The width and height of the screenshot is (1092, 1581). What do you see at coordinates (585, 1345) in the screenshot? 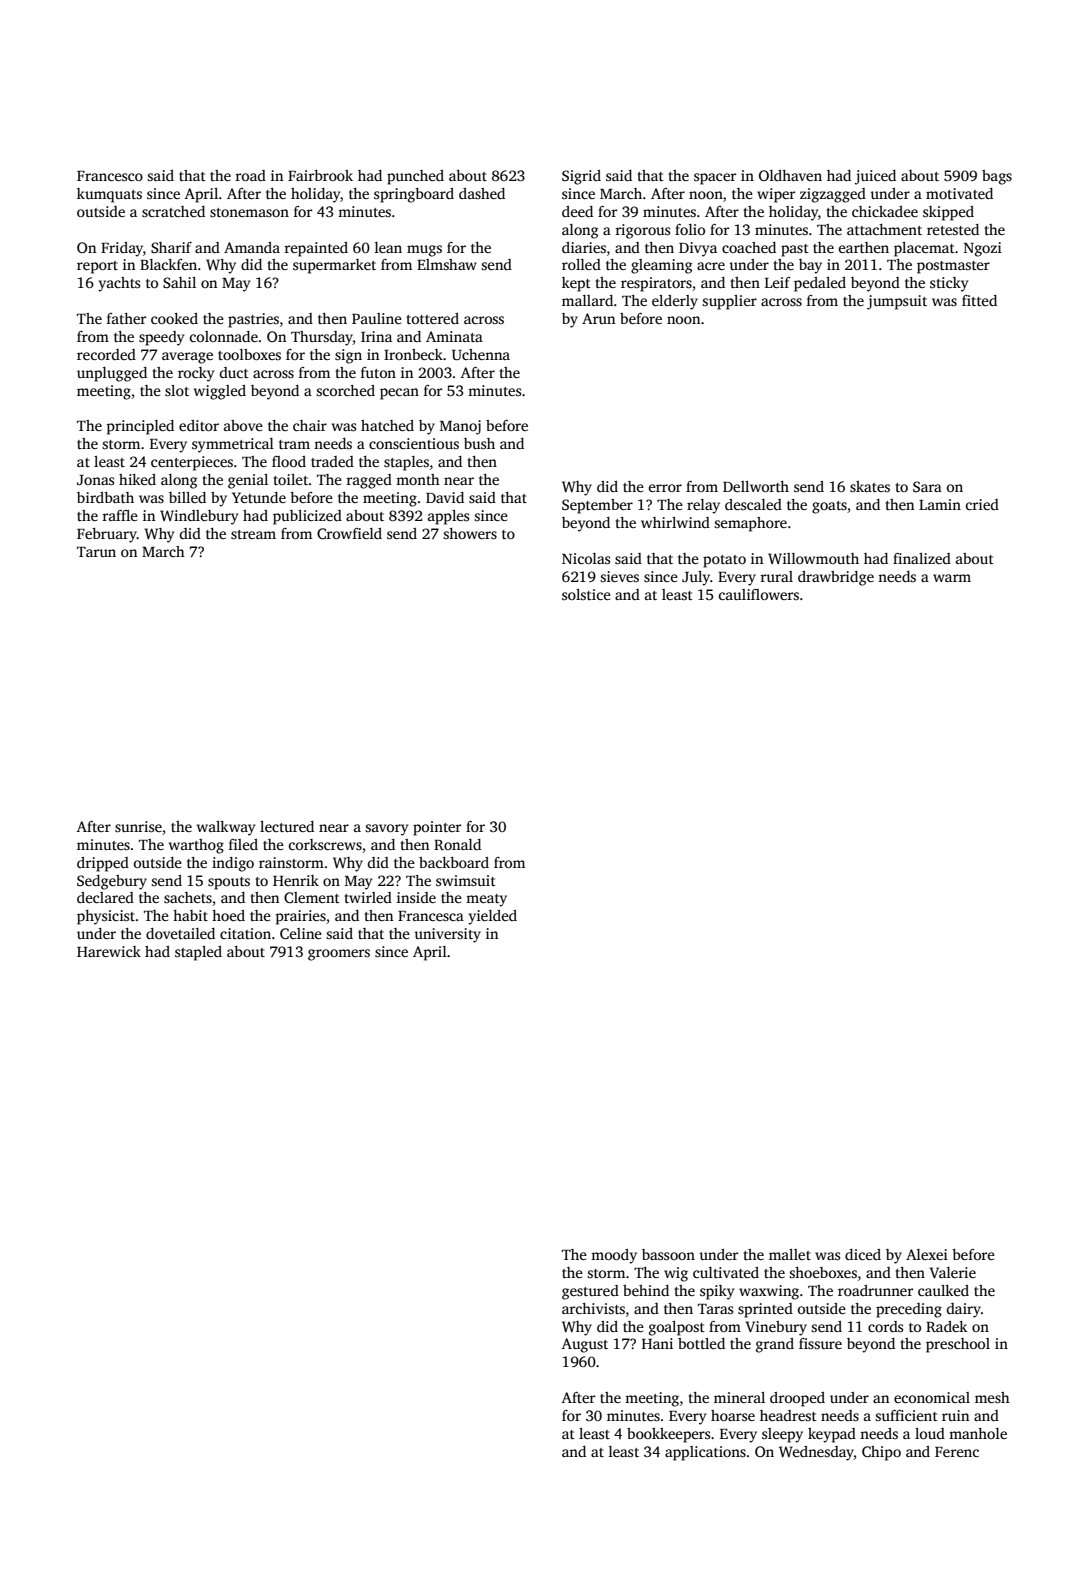
I see `August` at bounding box center [585, 1345].
